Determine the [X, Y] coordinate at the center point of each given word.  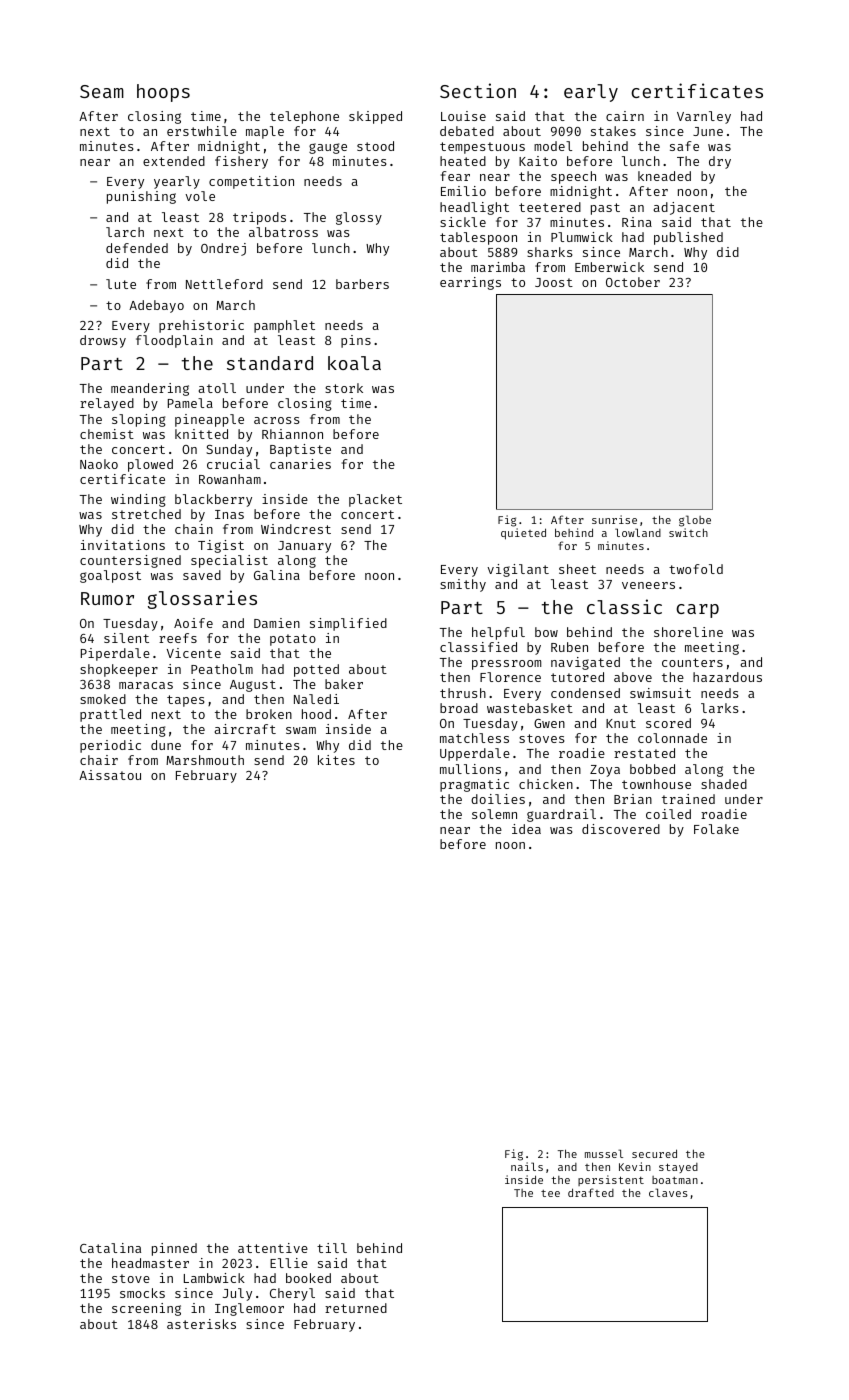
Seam [102, 91]
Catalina [110, 1248]
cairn [625, 116]
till [332, 1248]
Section [478, 90]
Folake [716, 829]
